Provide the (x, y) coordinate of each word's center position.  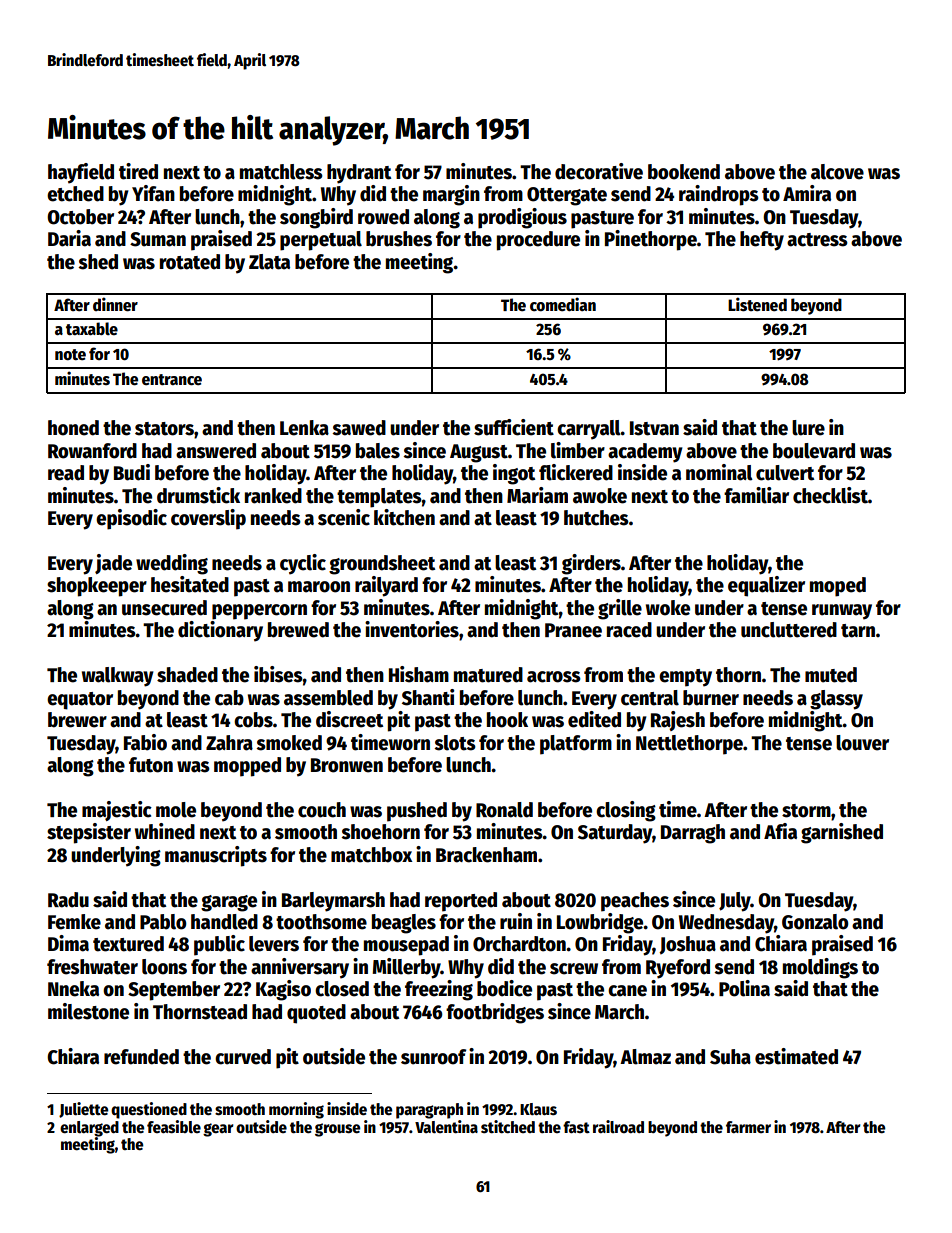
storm (806, 811)
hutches (596, 518)
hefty (762, 241)
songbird (316, 218)
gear (218, 1130)
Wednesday (726, 924)
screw (574, 969)
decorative (599, 171)
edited (594, 719)
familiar (756, 495)
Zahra (229, 743)
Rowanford (92, 451)
